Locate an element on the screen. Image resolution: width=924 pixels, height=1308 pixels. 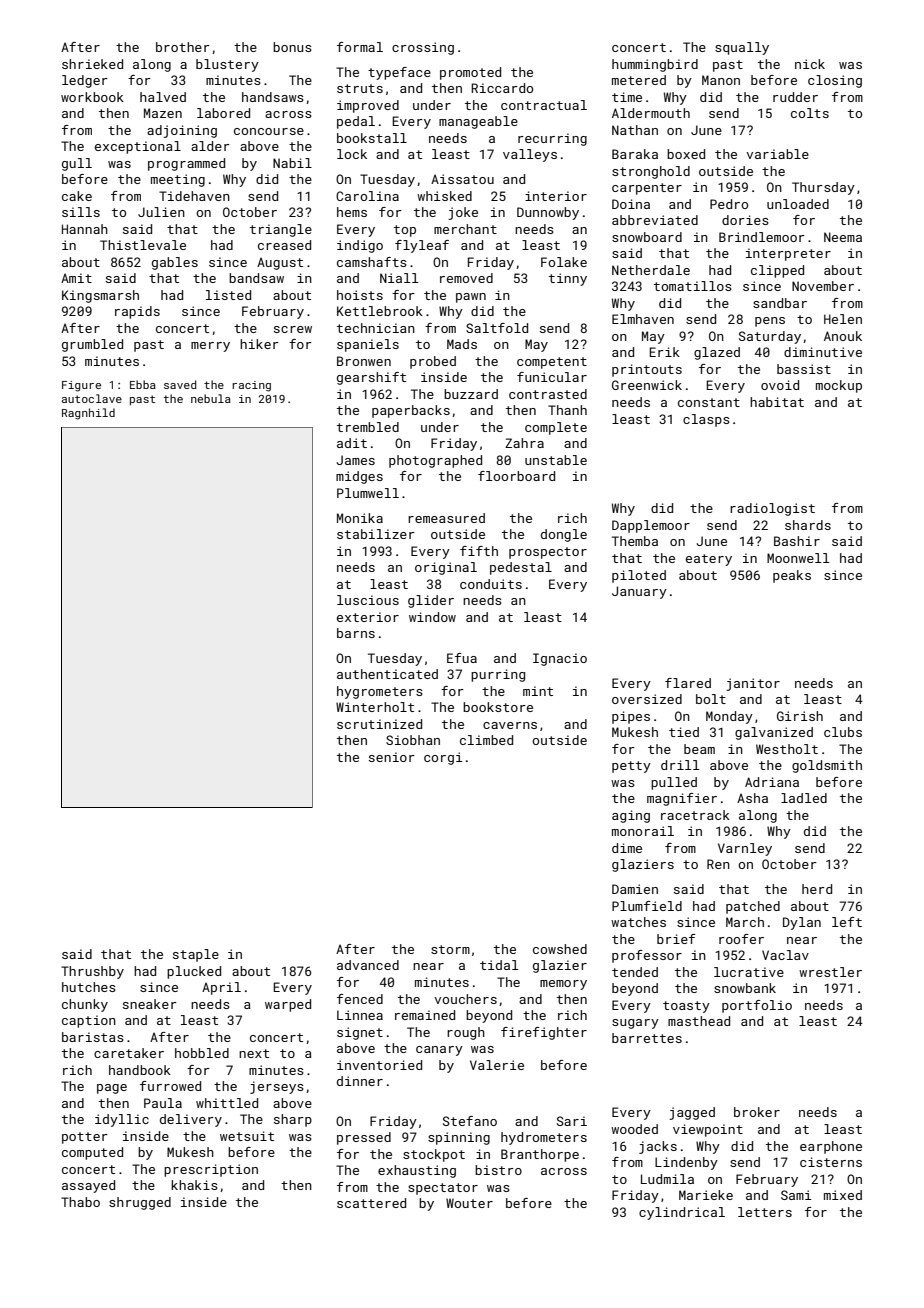
squally is located at coordinates (742, 48).
